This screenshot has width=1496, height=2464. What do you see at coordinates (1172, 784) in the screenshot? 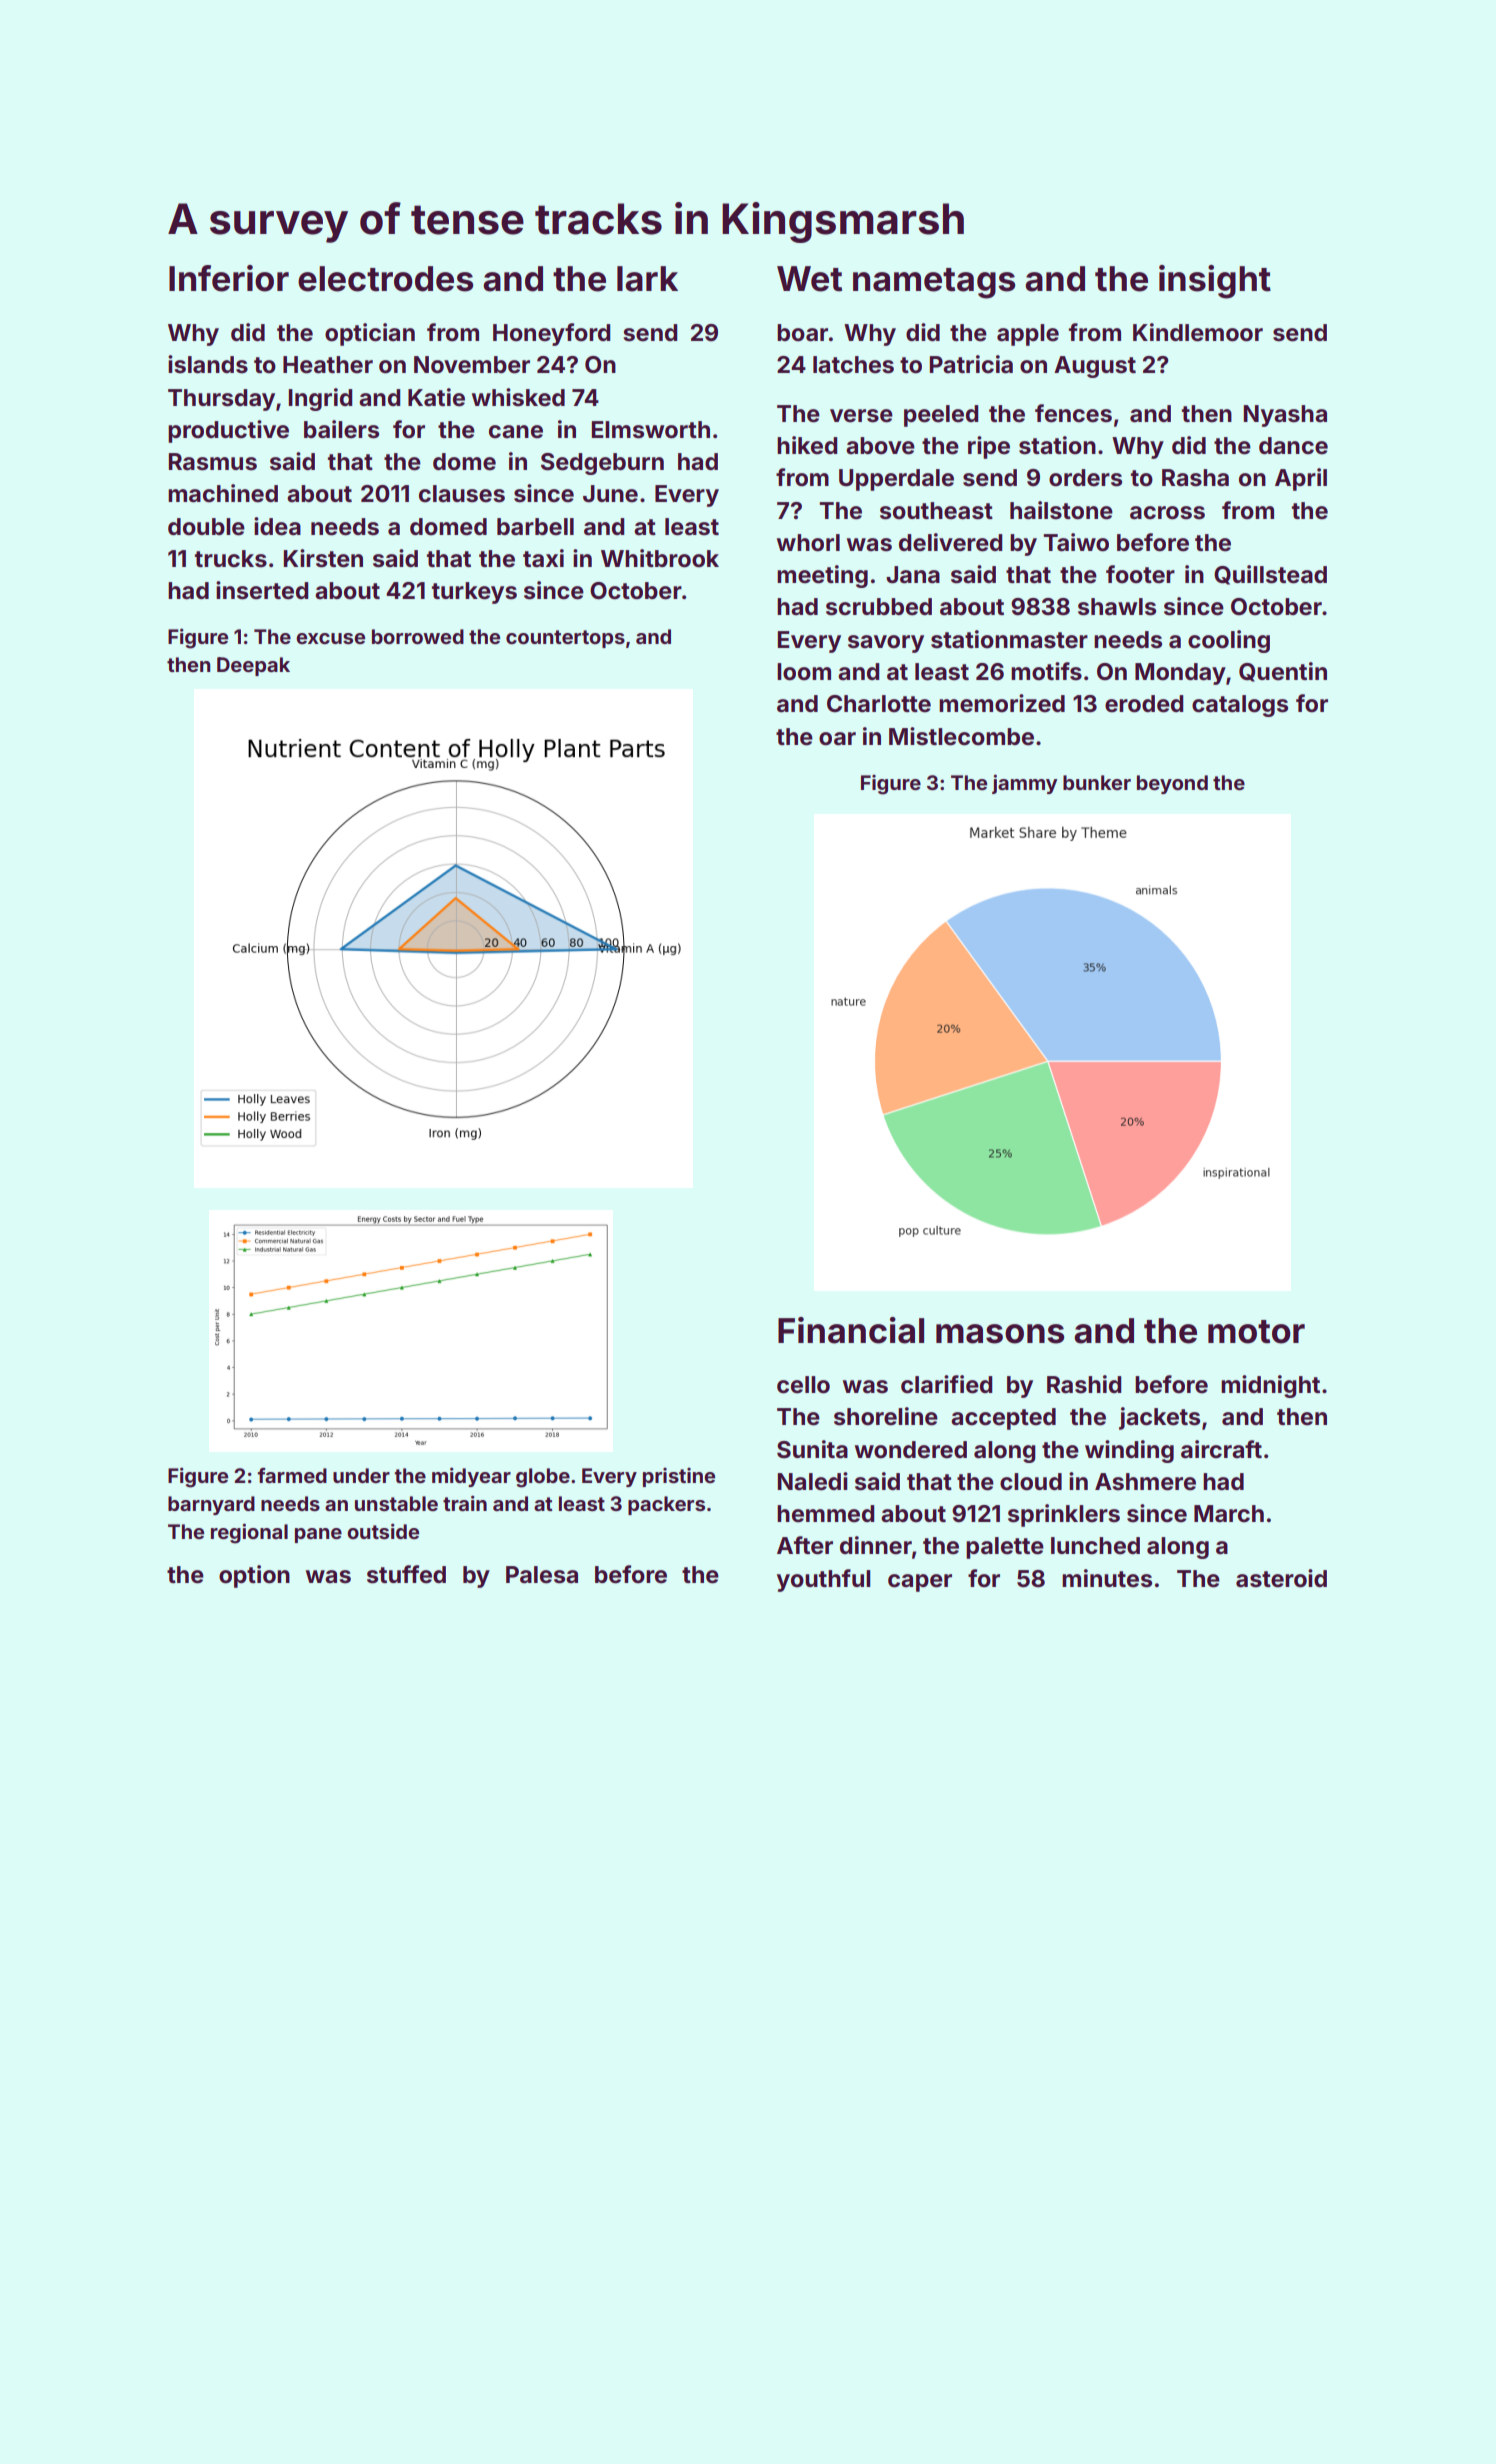
I see `beyond` at bounding box center [1172, 784].
